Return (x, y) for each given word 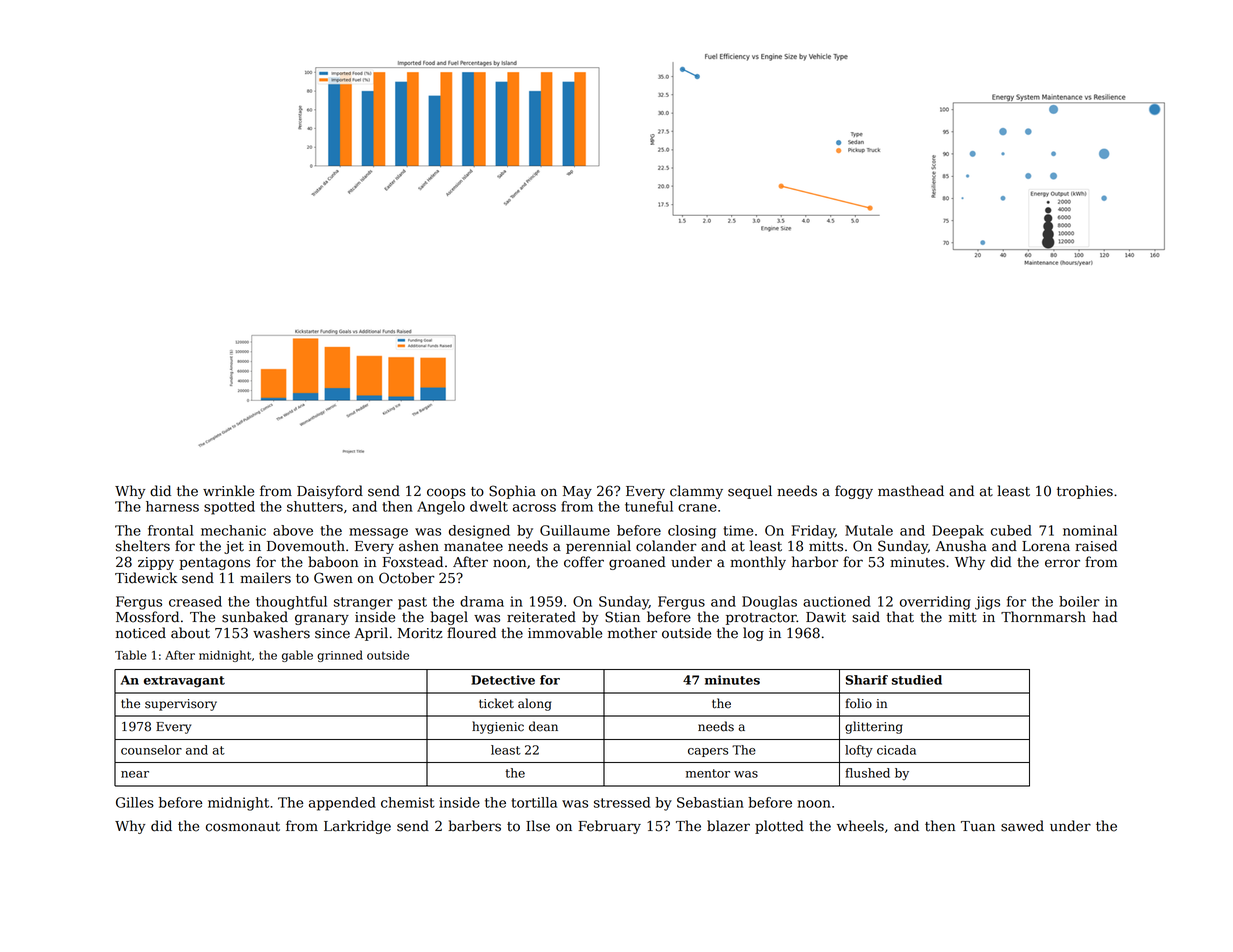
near (135, 774)
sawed (1022, 826)
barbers (474, 826)
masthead (911, 491)
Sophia (512, 492)
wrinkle (228, 491)
